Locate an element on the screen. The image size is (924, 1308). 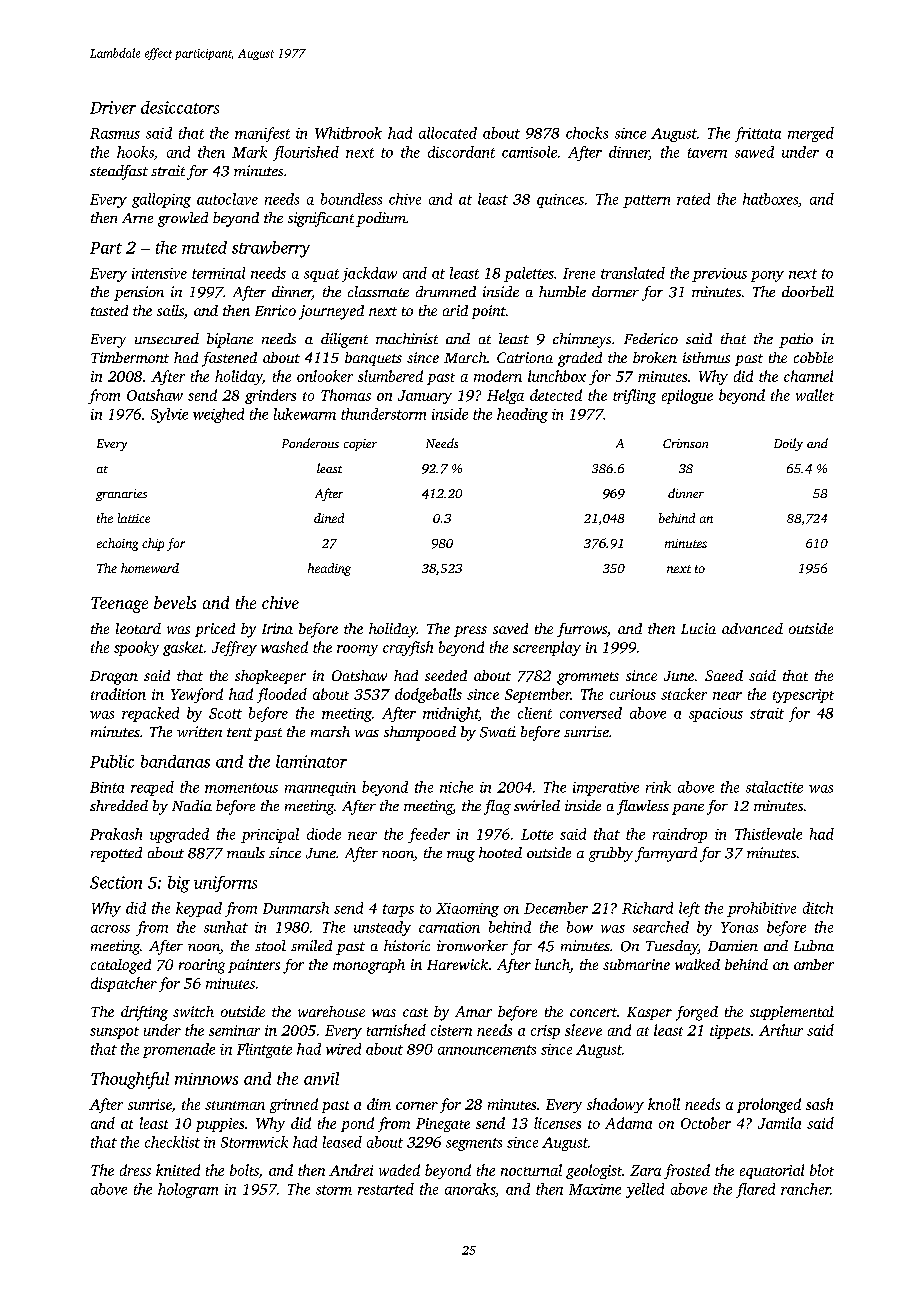
journeyed is located at coordinates (331, 312).
